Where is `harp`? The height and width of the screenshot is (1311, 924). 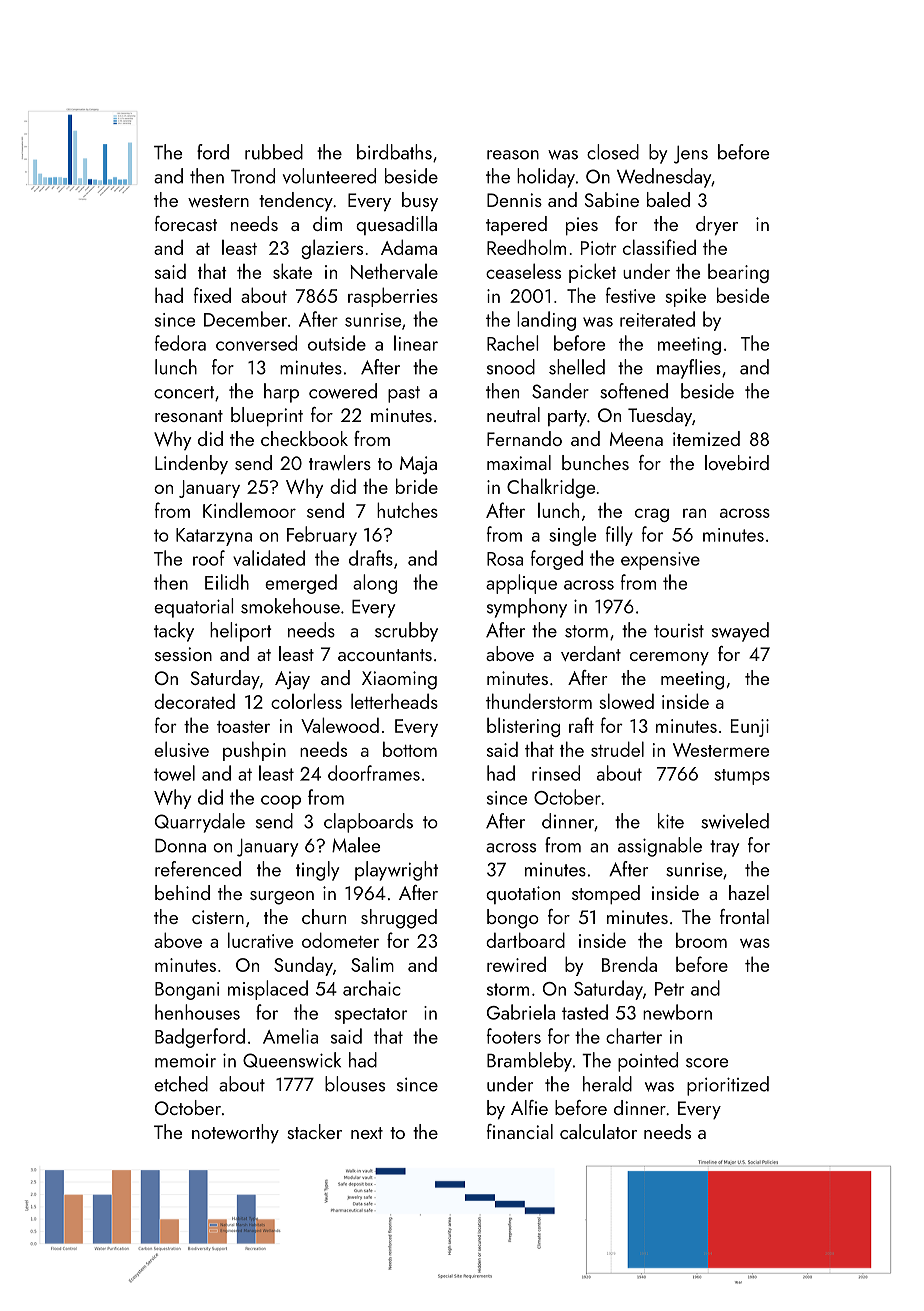 harp is located at coordinates (281, 393).
